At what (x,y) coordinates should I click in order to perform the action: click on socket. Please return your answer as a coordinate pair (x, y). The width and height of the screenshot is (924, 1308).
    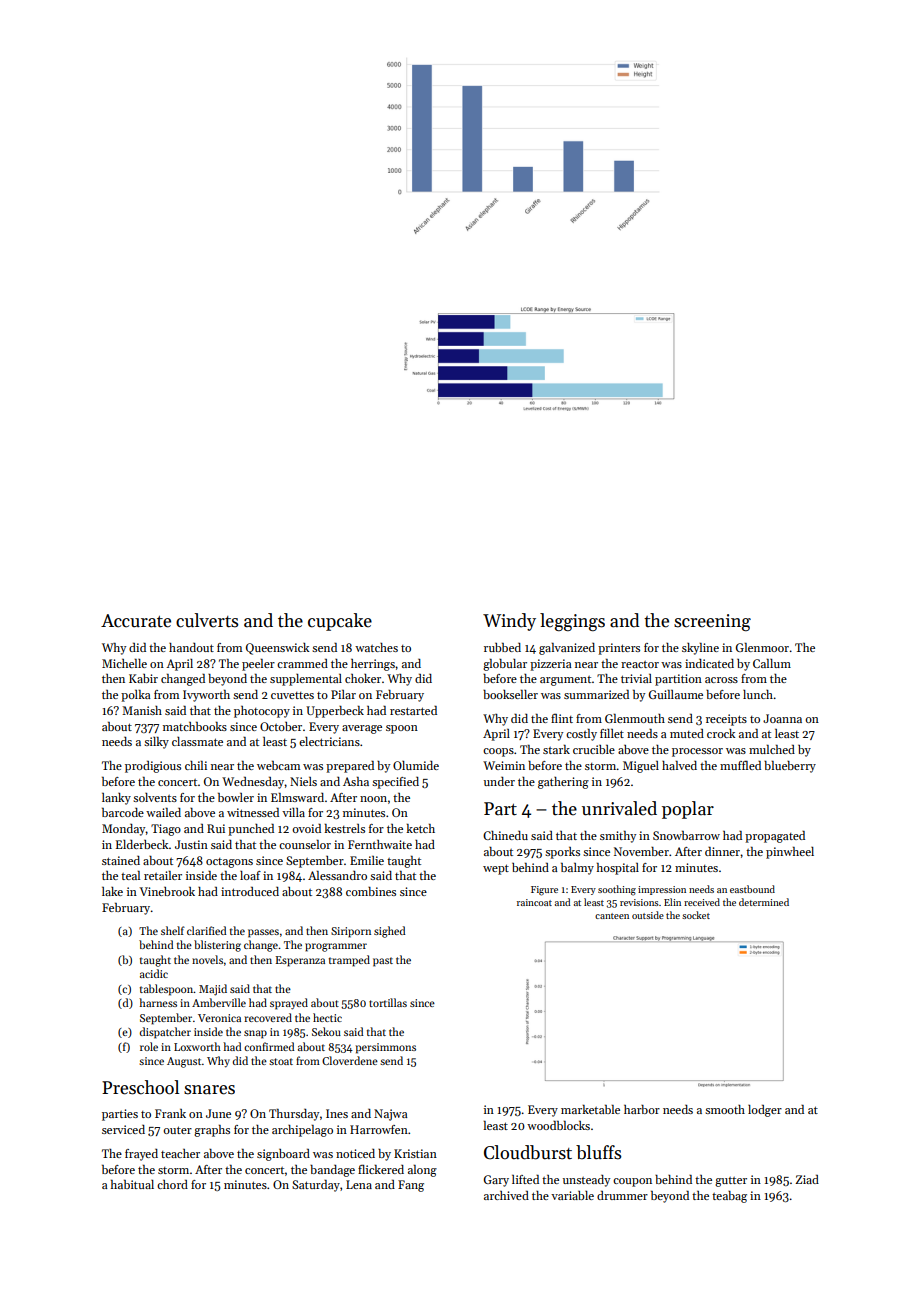
    Looking at the image, I should click on (696, 915).
